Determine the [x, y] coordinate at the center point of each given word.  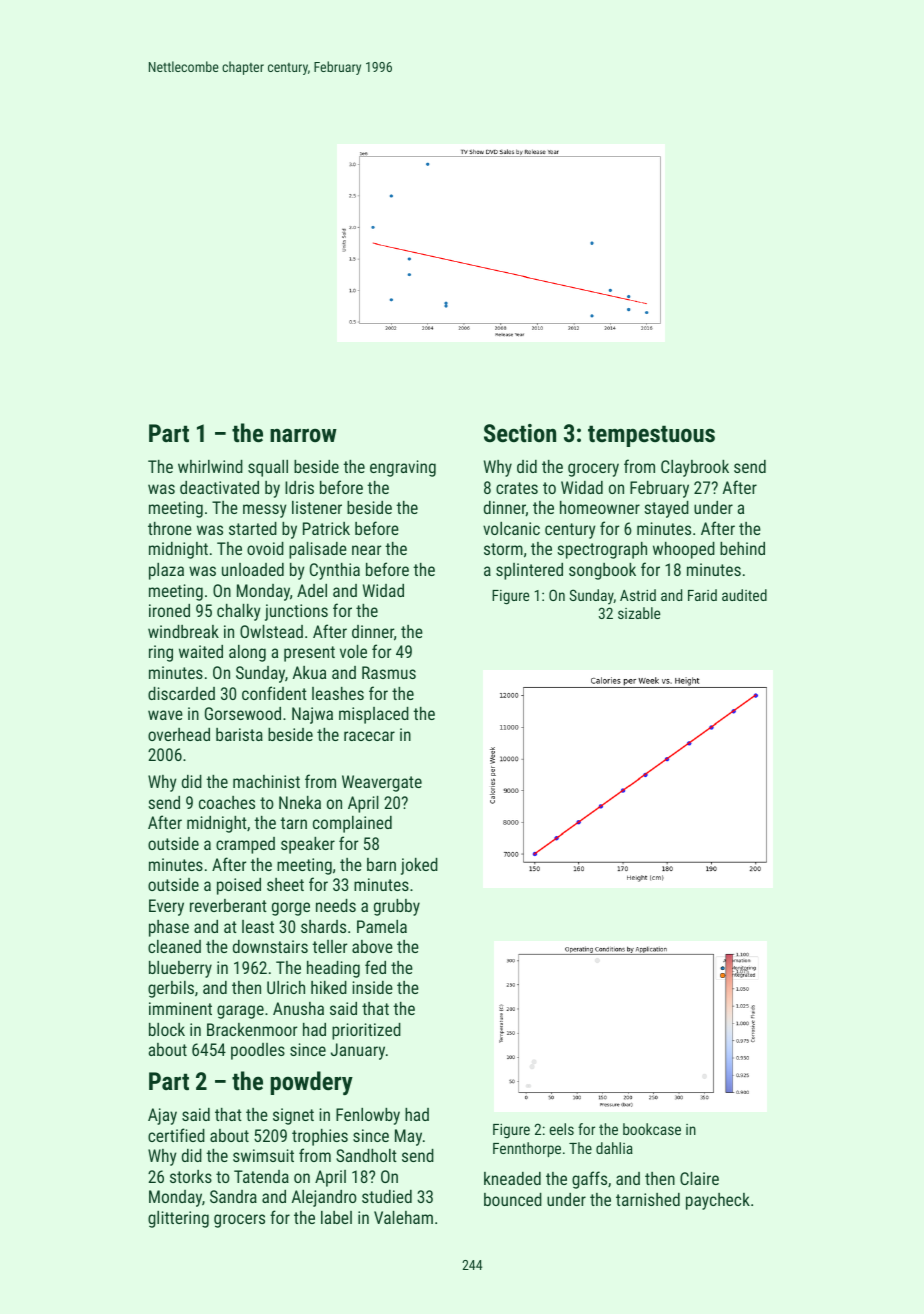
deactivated [219, 487]
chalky [239, 612]
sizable [639, 613]
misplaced [374, 715]
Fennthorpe [527, 1149]
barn [381, 864]
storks [191, 1176]
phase [169, 928]
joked [419, 866]
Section [520, 433]
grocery [593, 470]
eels [562, 1129]
